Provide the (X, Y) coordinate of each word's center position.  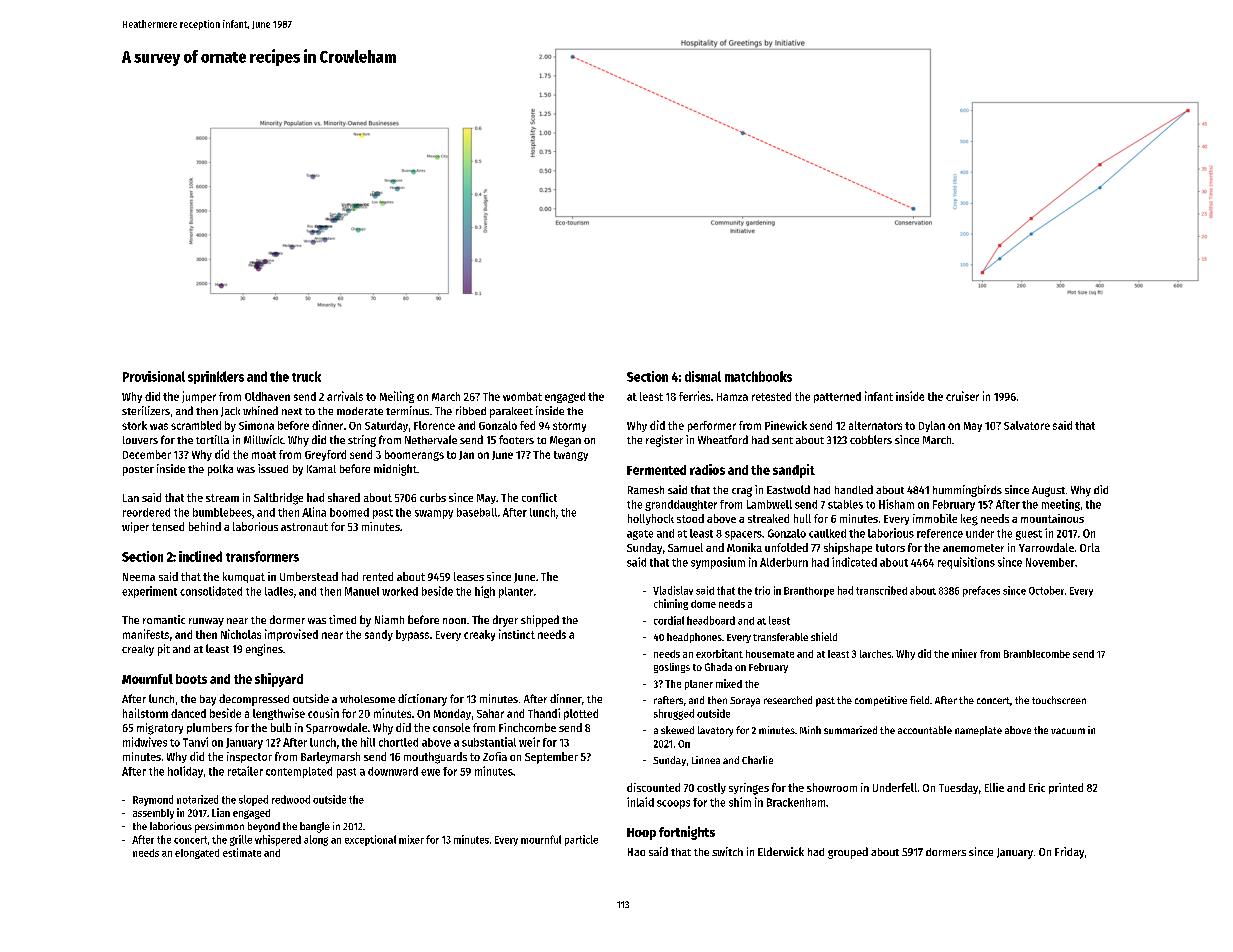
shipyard (279, 680)
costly (711, 788)
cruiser (962, 396)
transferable (780, 637)
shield (824, 636)
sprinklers (216, 377)
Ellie (994, 787)
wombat (522, 396)
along (316, 840)
